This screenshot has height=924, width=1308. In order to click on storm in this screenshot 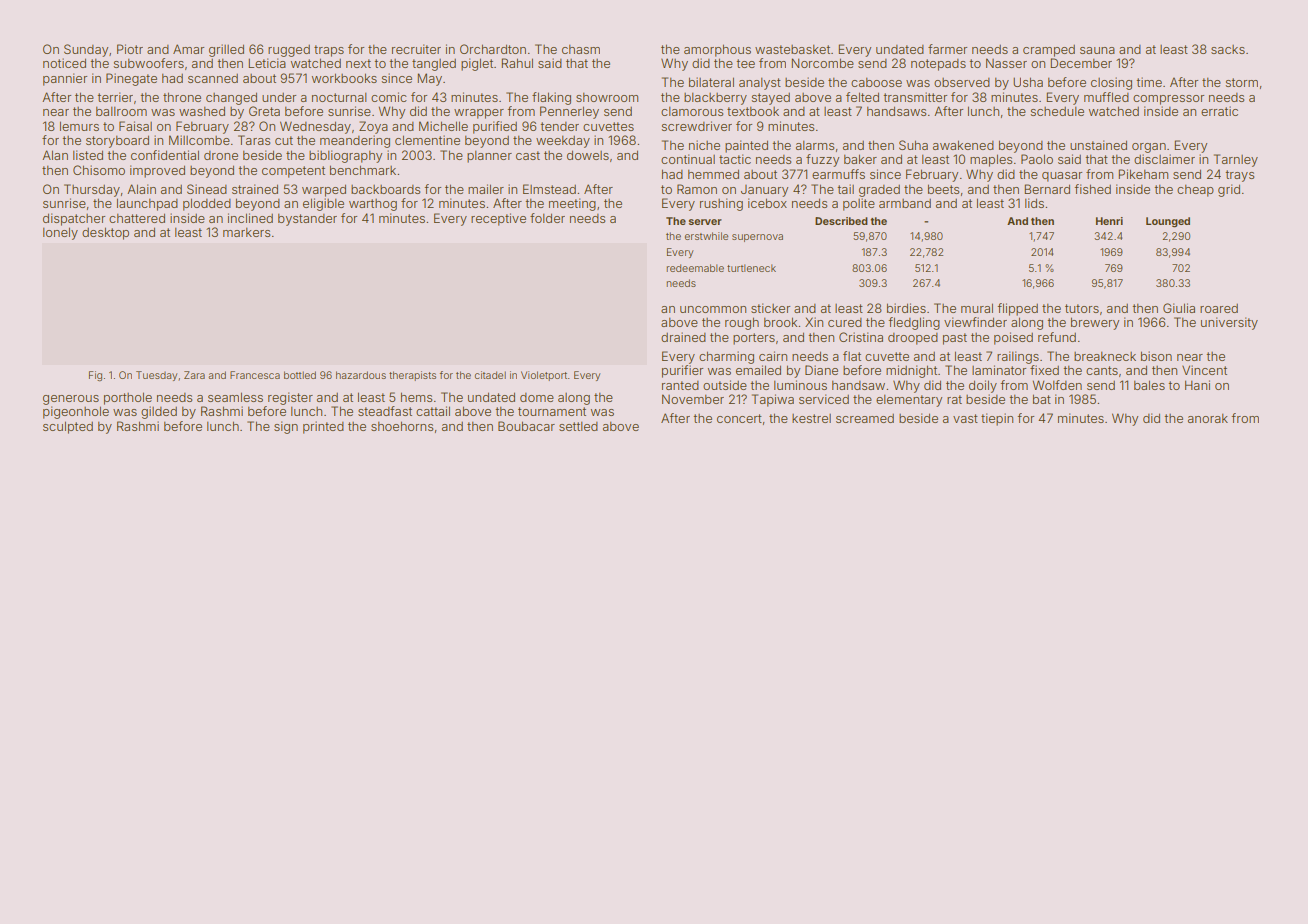, I will do `click(1242, 82)`.
